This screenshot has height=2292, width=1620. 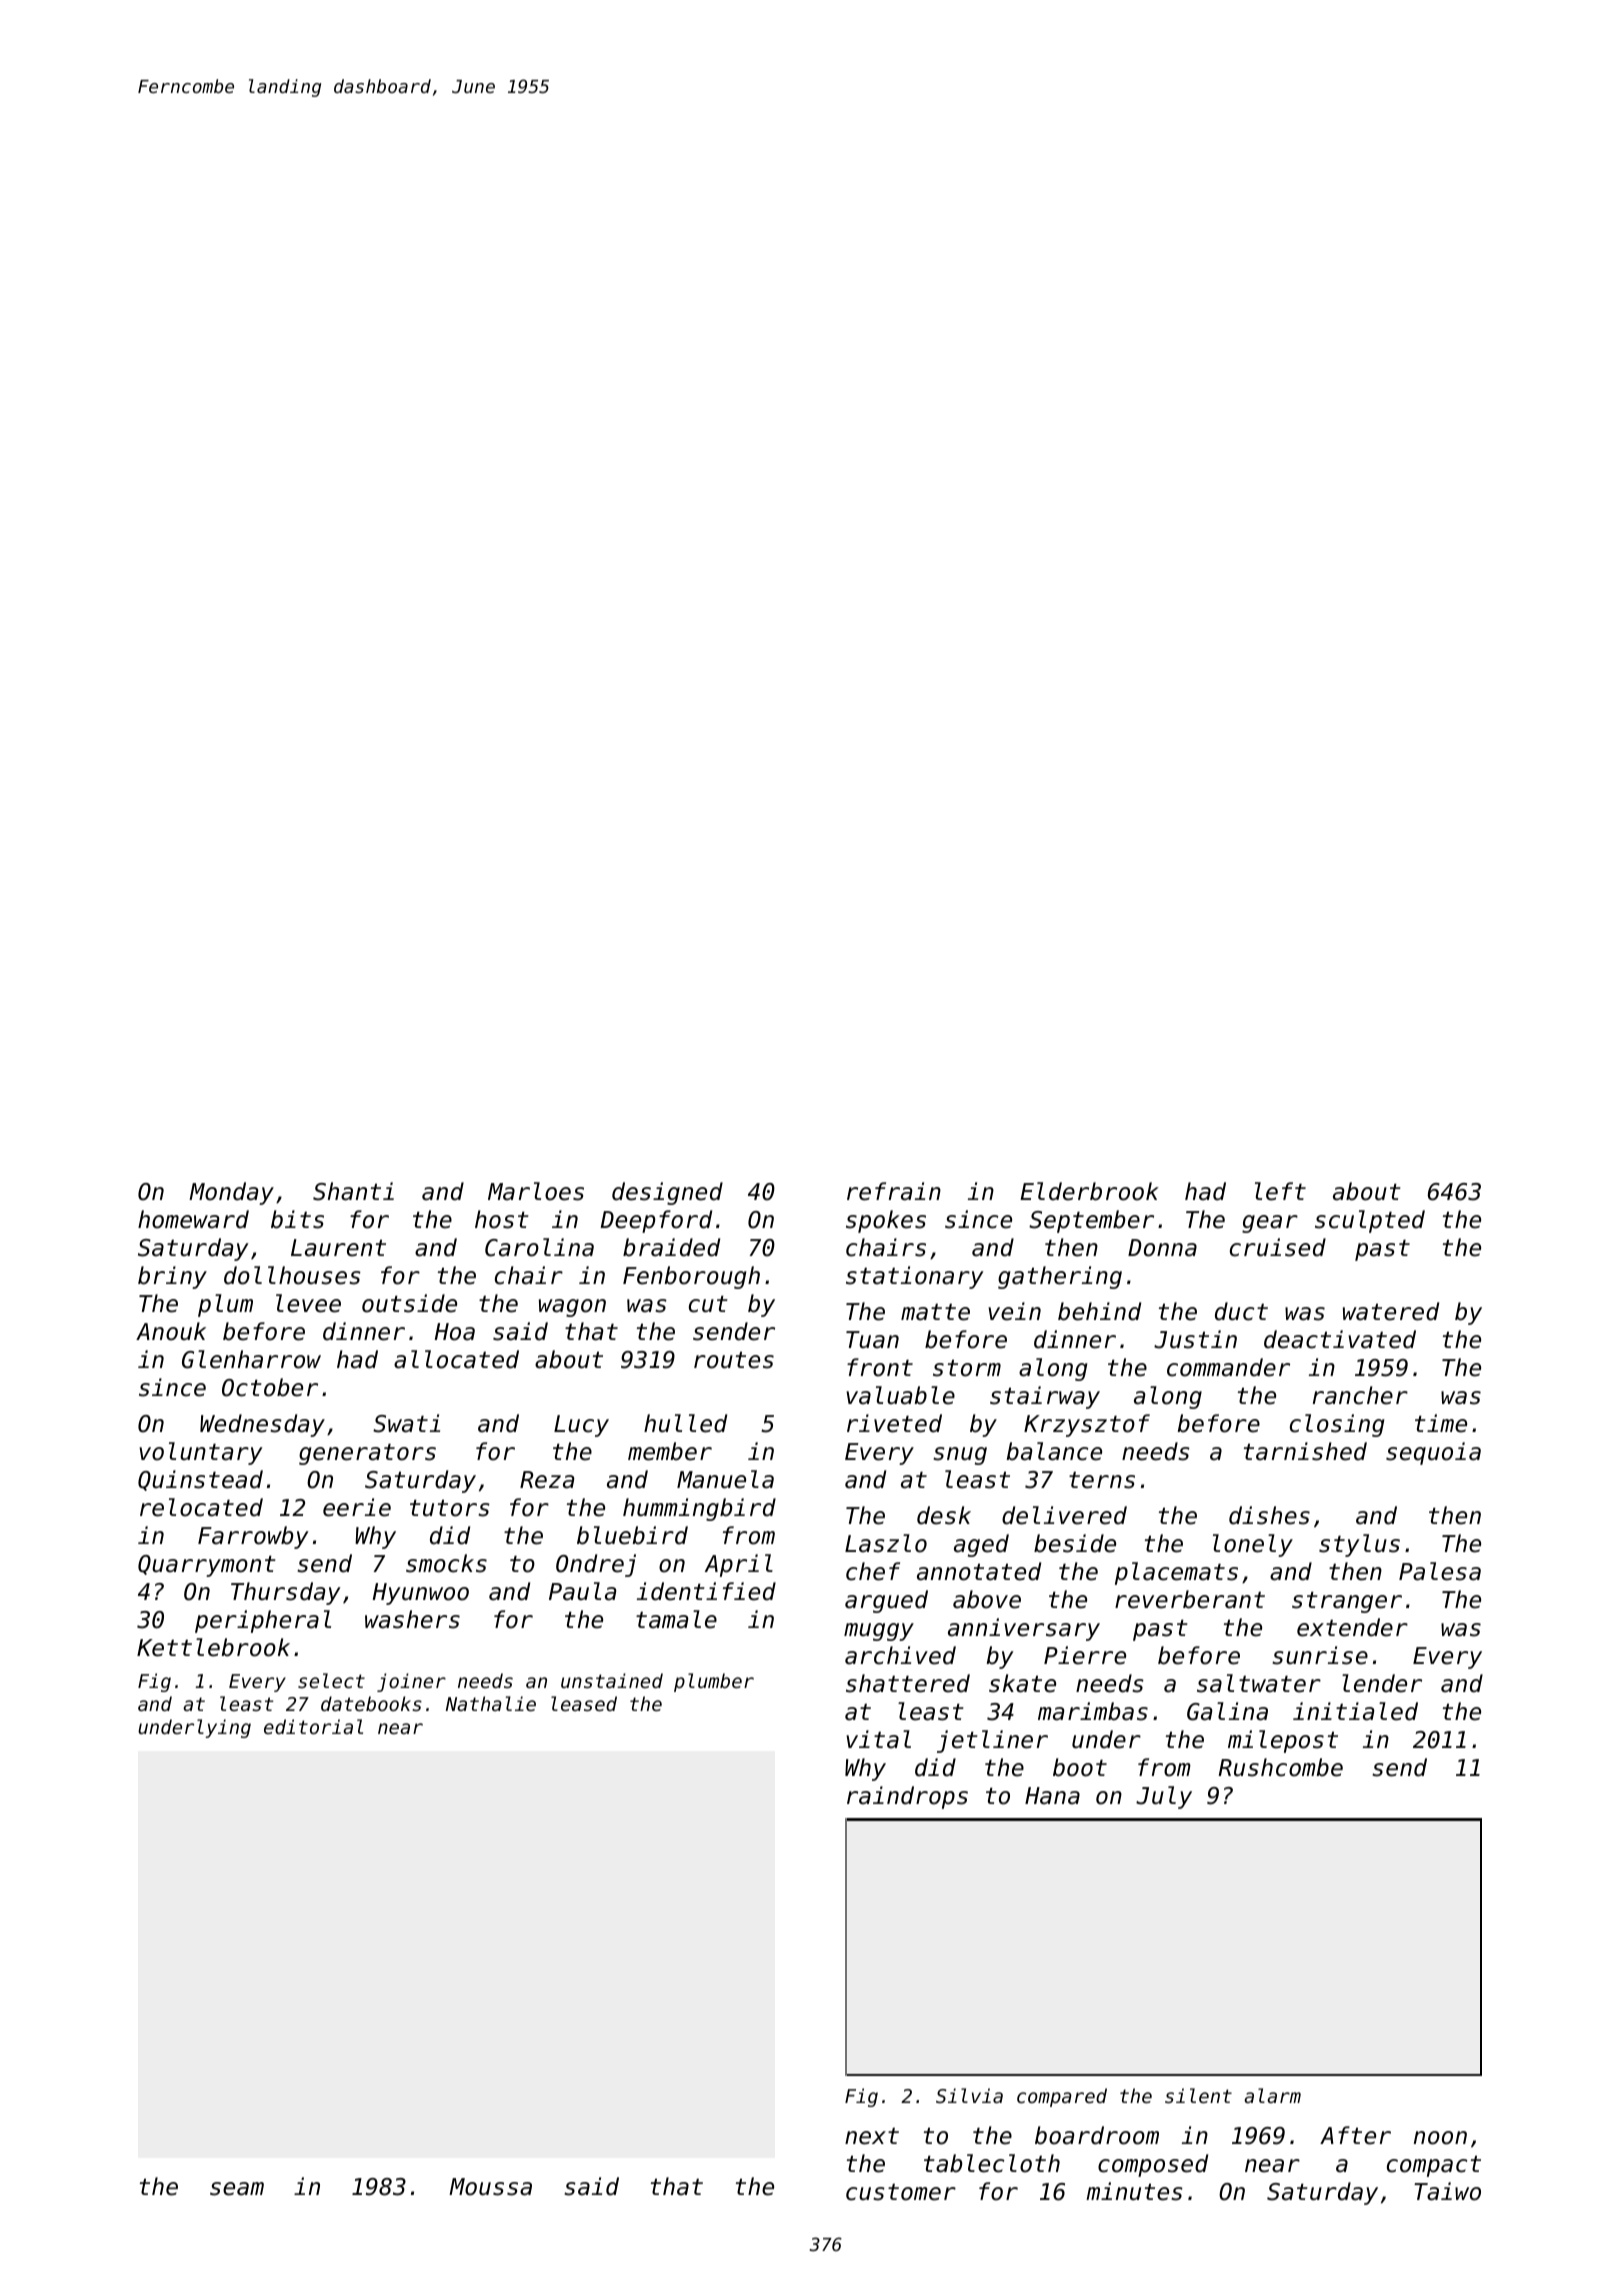 What do you see at coordinates (1099, 1311) in the screenshot?
I see `behind` at bounding box center [1099, 1311].
